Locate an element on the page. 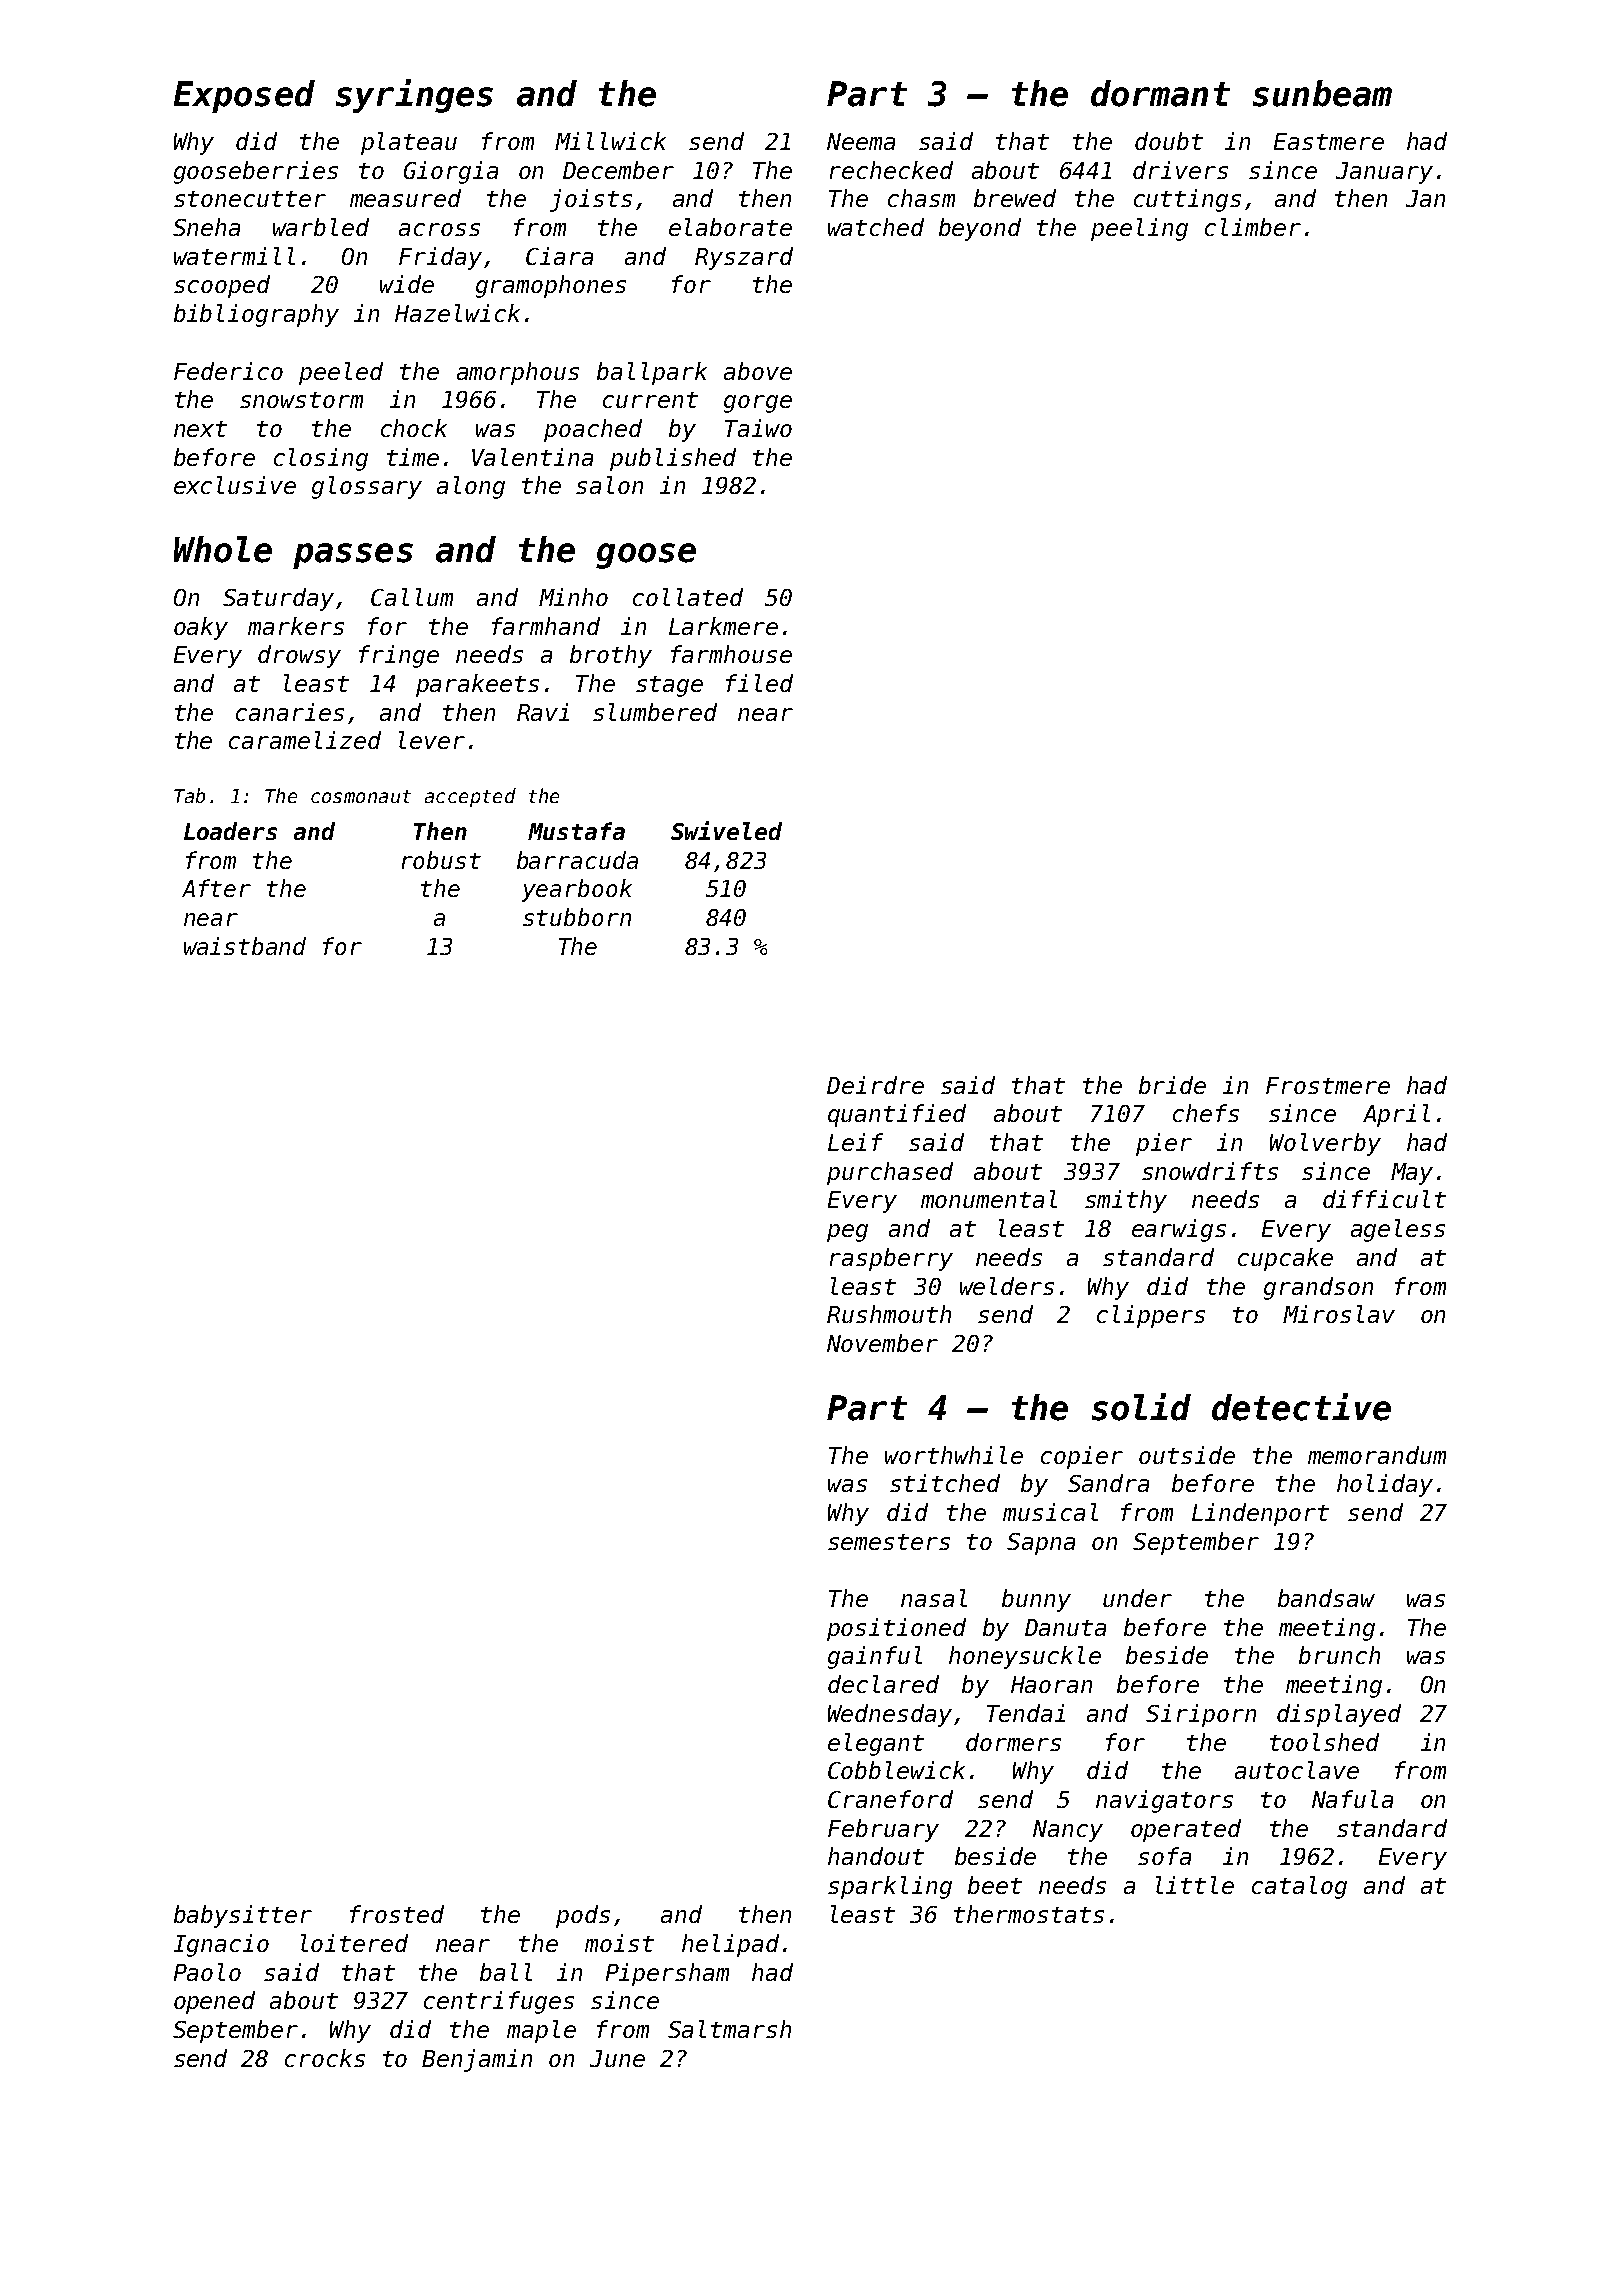 The width and height of the image is (1620, 2292). Neema is located at coordinates (861, 141).
